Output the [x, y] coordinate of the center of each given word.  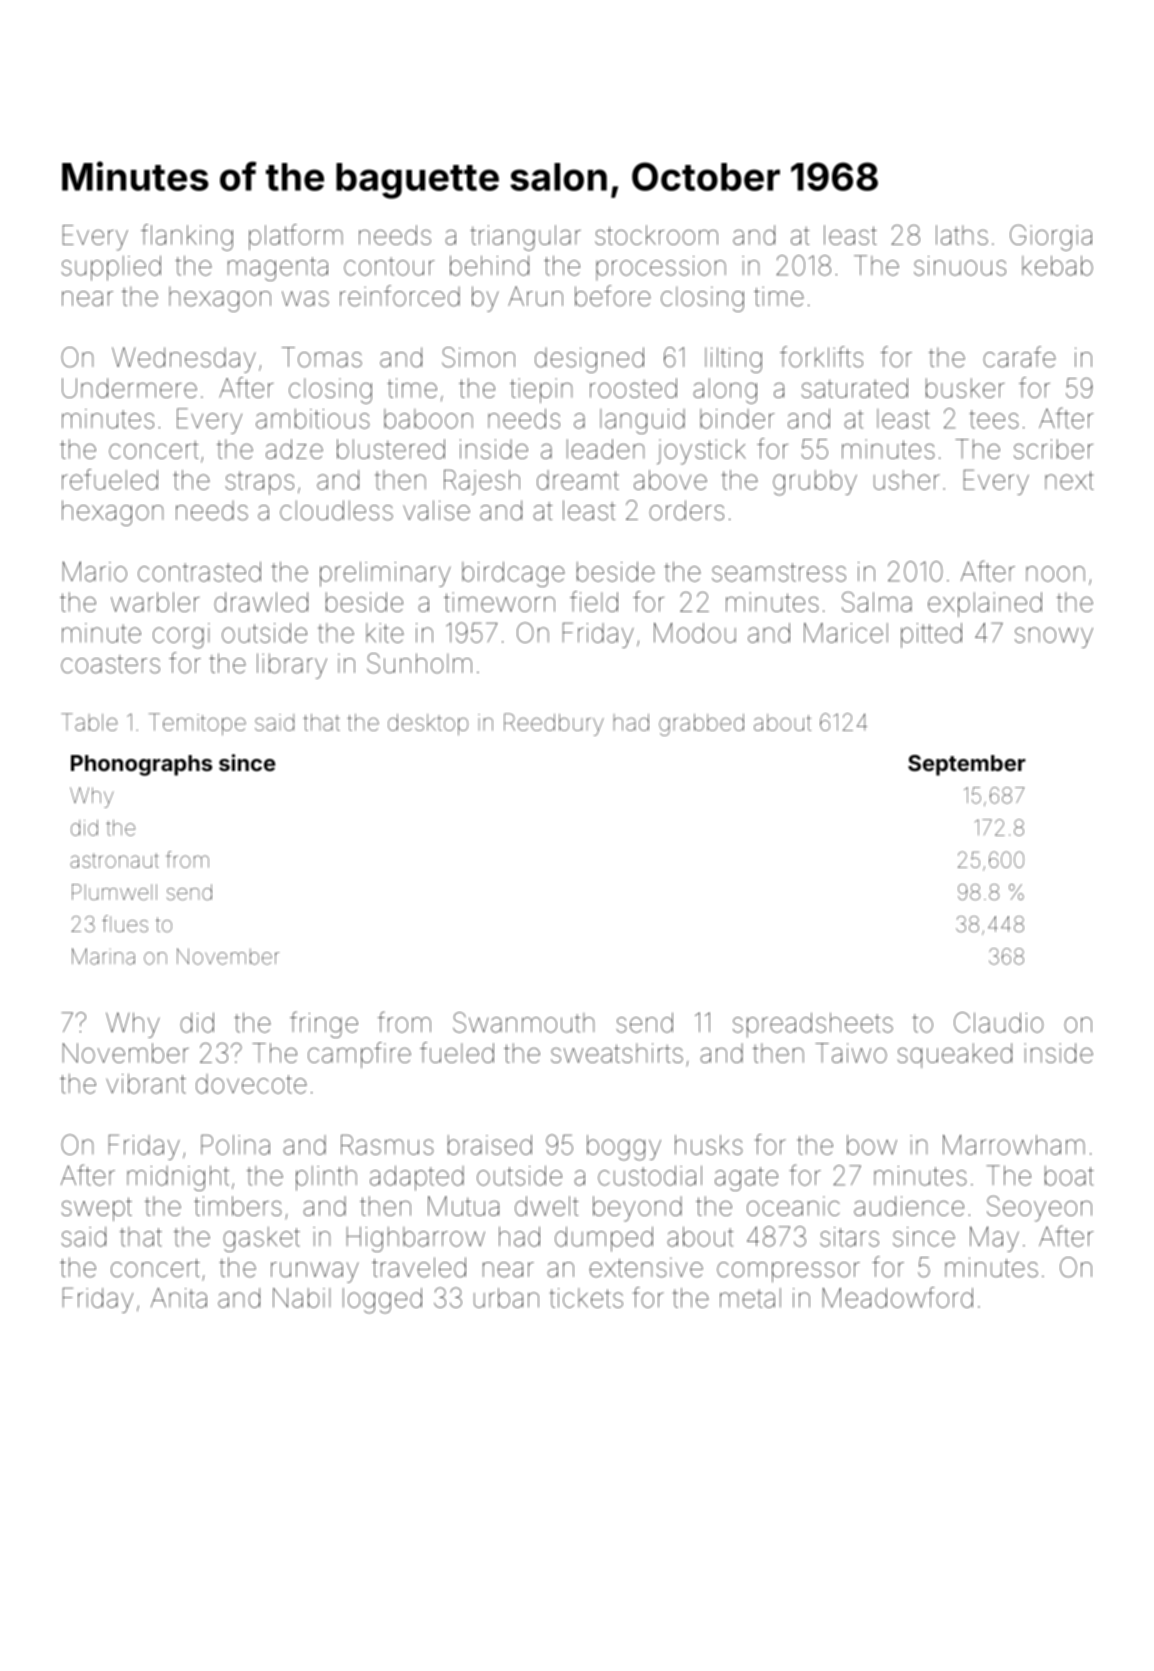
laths [962, 235]
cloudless [336, 510]
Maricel [846, 633]
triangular [525, 238]
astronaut [114, 860]
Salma [877, 602]
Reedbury [554, 724]
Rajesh [482, 482]
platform [296, 237]
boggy [624, 1148]
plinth [326, 1178]
